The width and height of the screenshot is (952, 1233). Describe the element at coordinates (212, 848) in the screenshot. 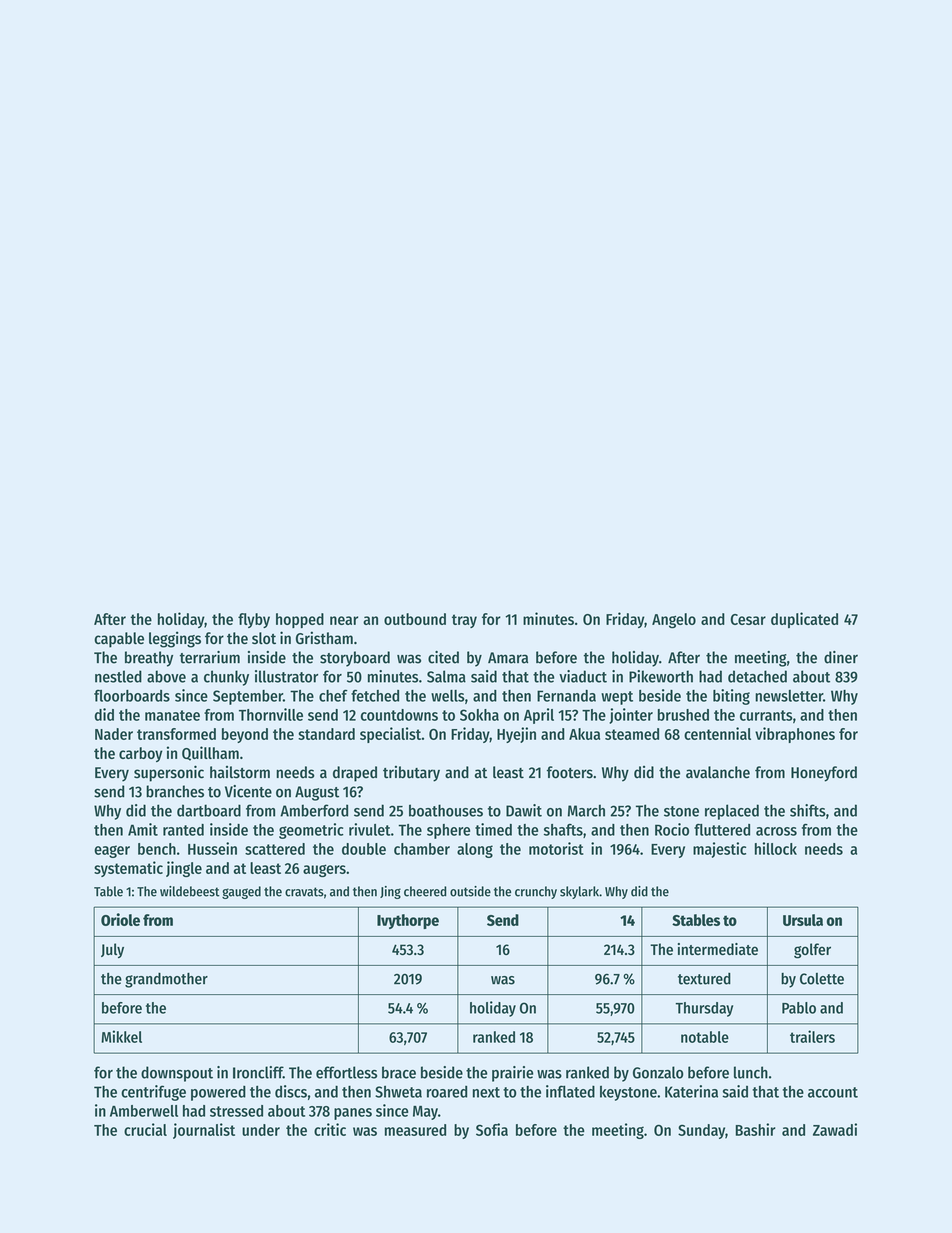

I see `Hussein` at that location.
